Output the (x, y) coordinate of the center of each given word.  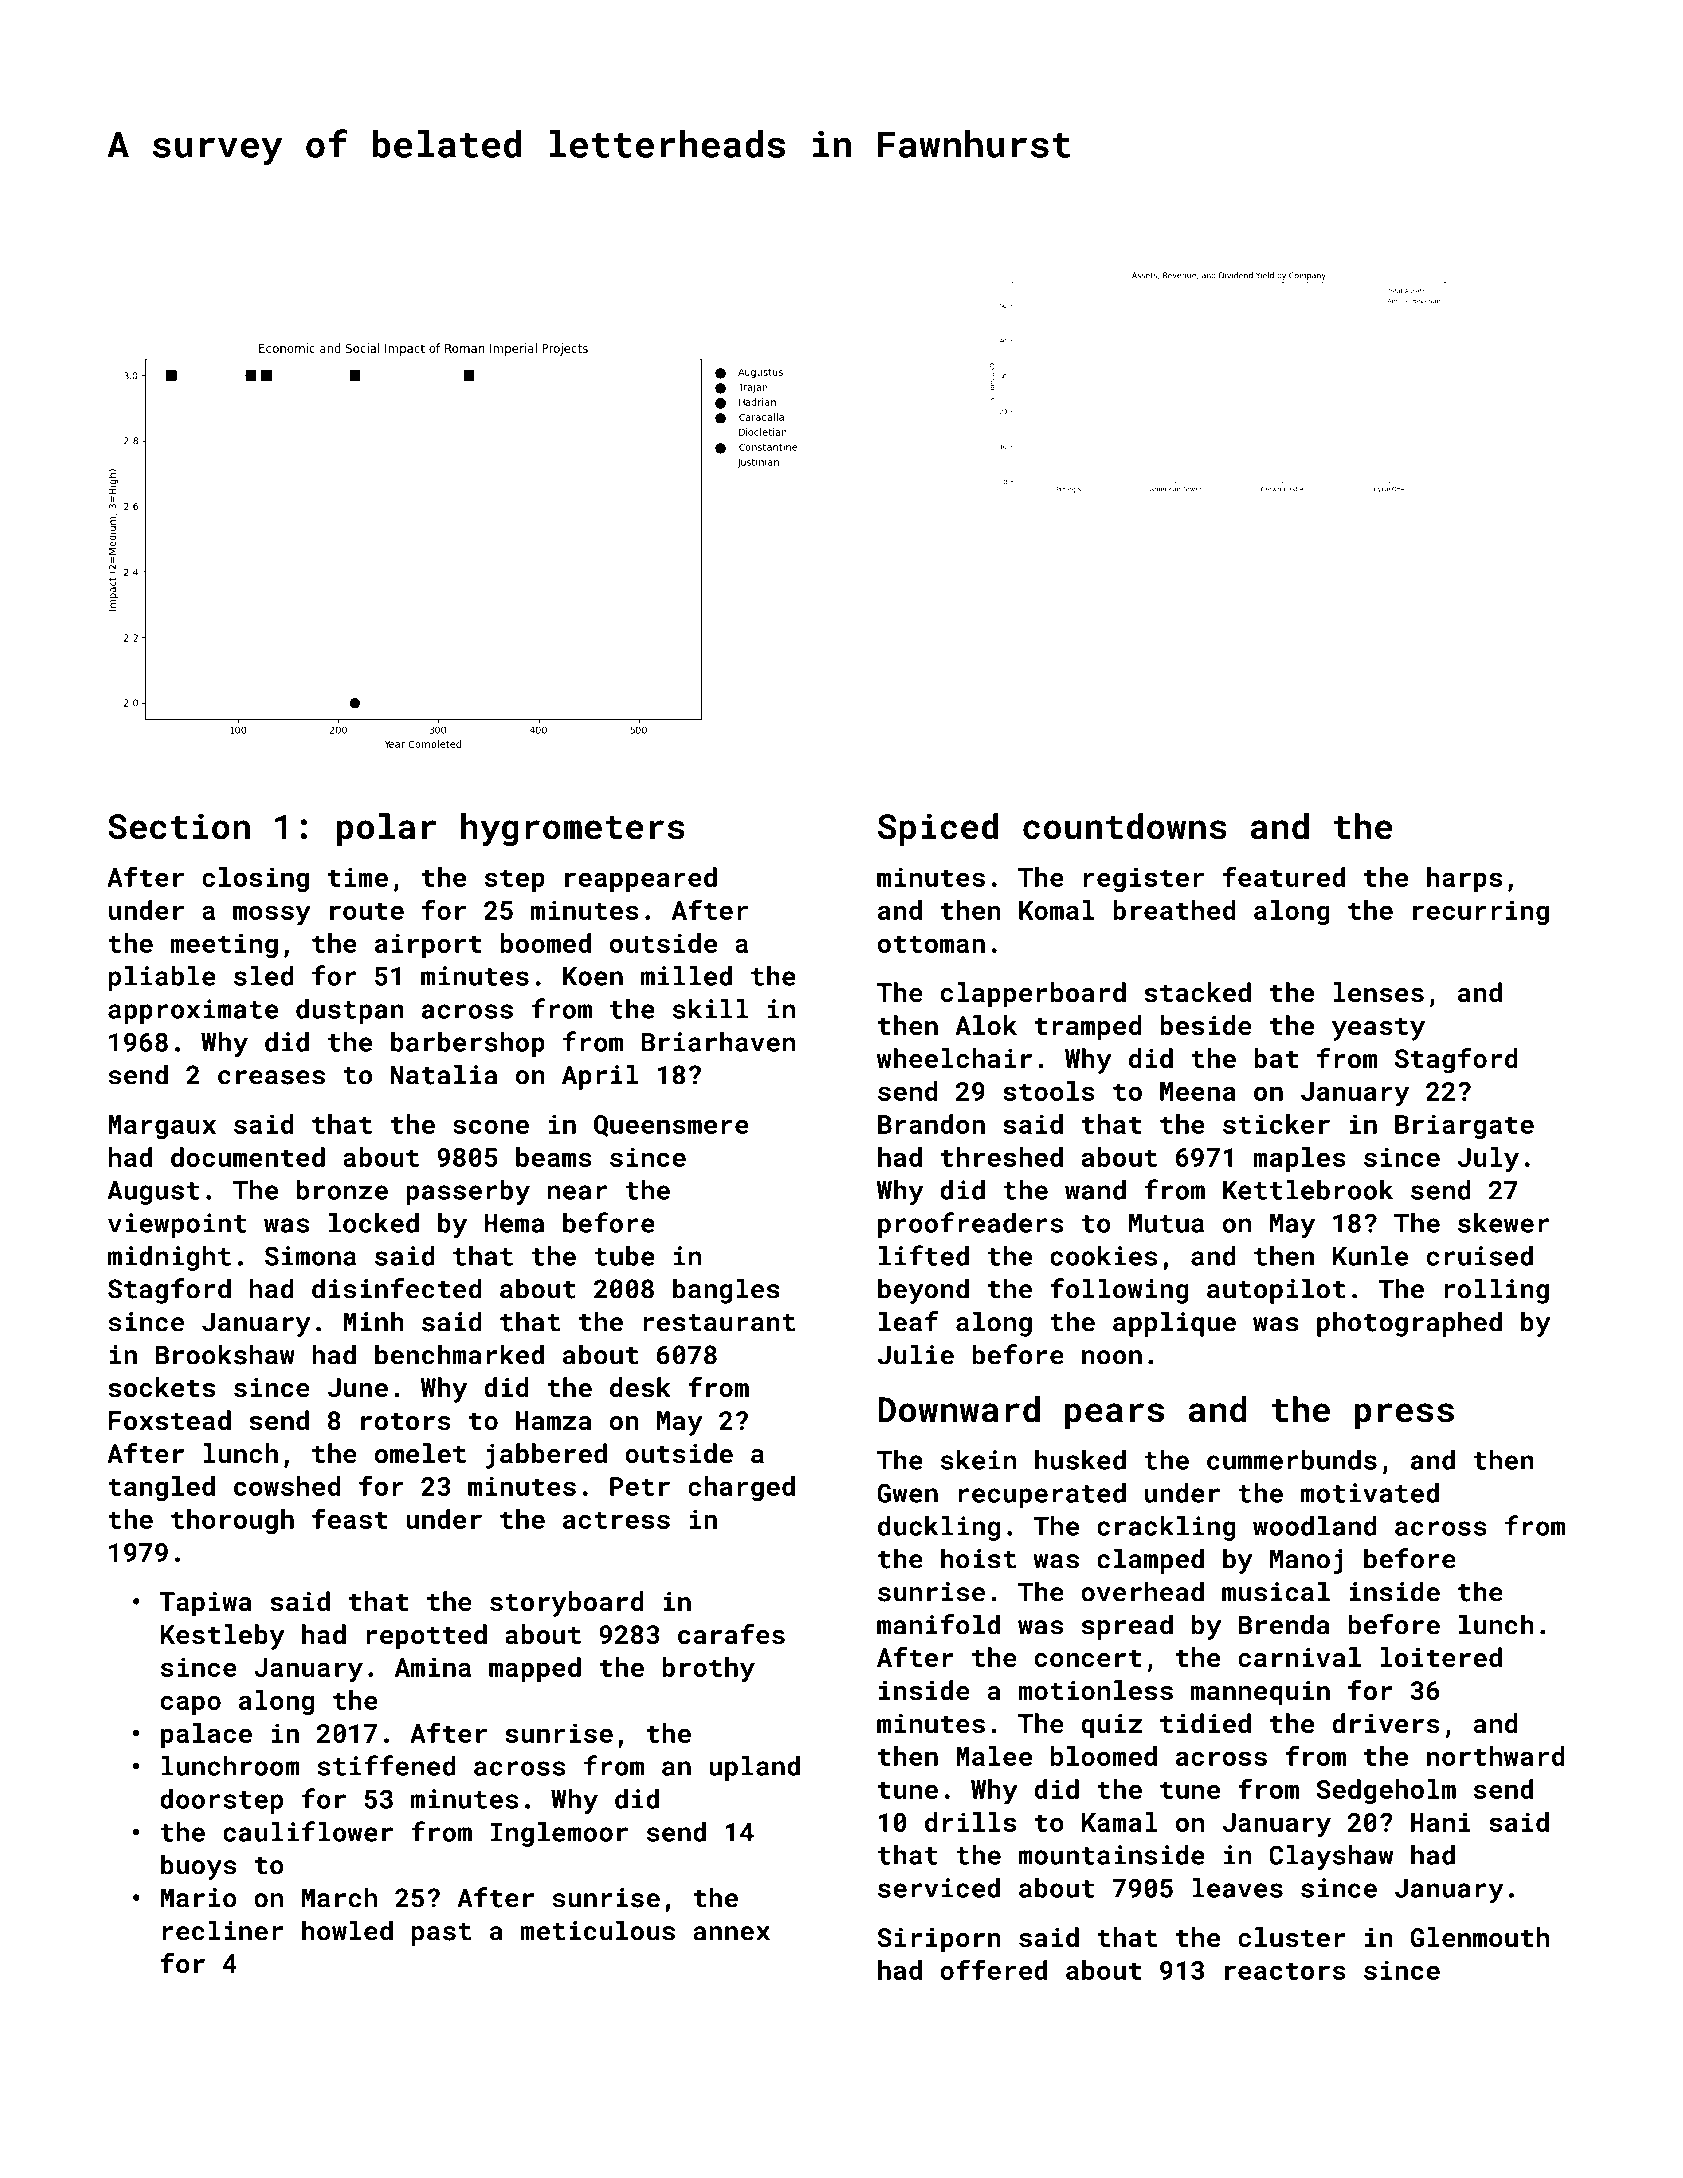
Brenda (1284, 1624)
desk (640, 1387)
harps (1464, 879)
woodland (1315, 1526)
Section (179, 826)
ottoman (931, 944)
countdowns (1125, 826)
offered (993, 1969)
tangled (161, 1488)
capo (191, 1705)
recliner (223, 1930)
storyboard (567, 1604)
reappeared (641, 879)
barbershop (468, 1044)
